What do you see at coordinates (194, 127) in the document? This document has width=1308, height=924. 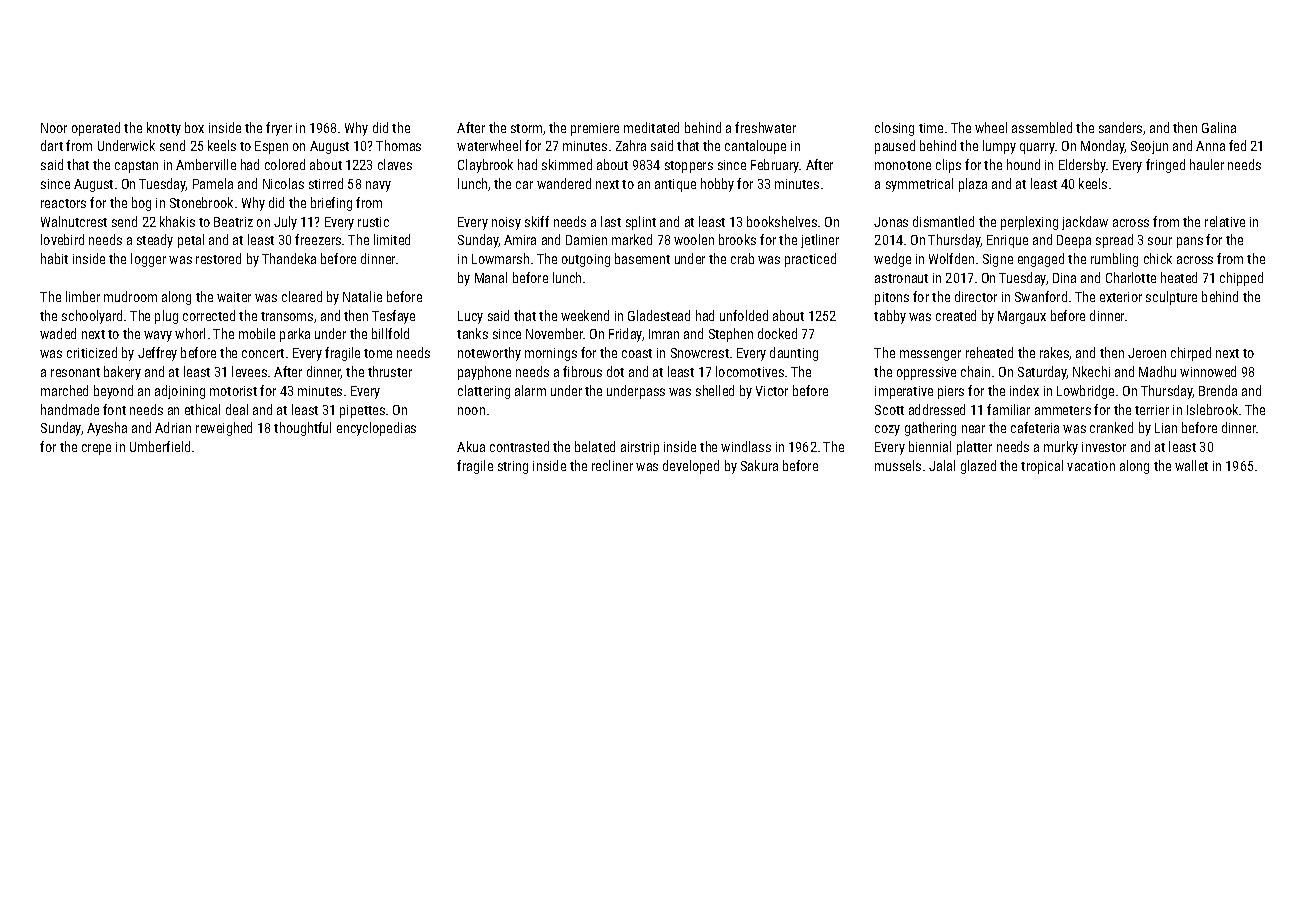 I see `box` at bounding box center [194, 127].
